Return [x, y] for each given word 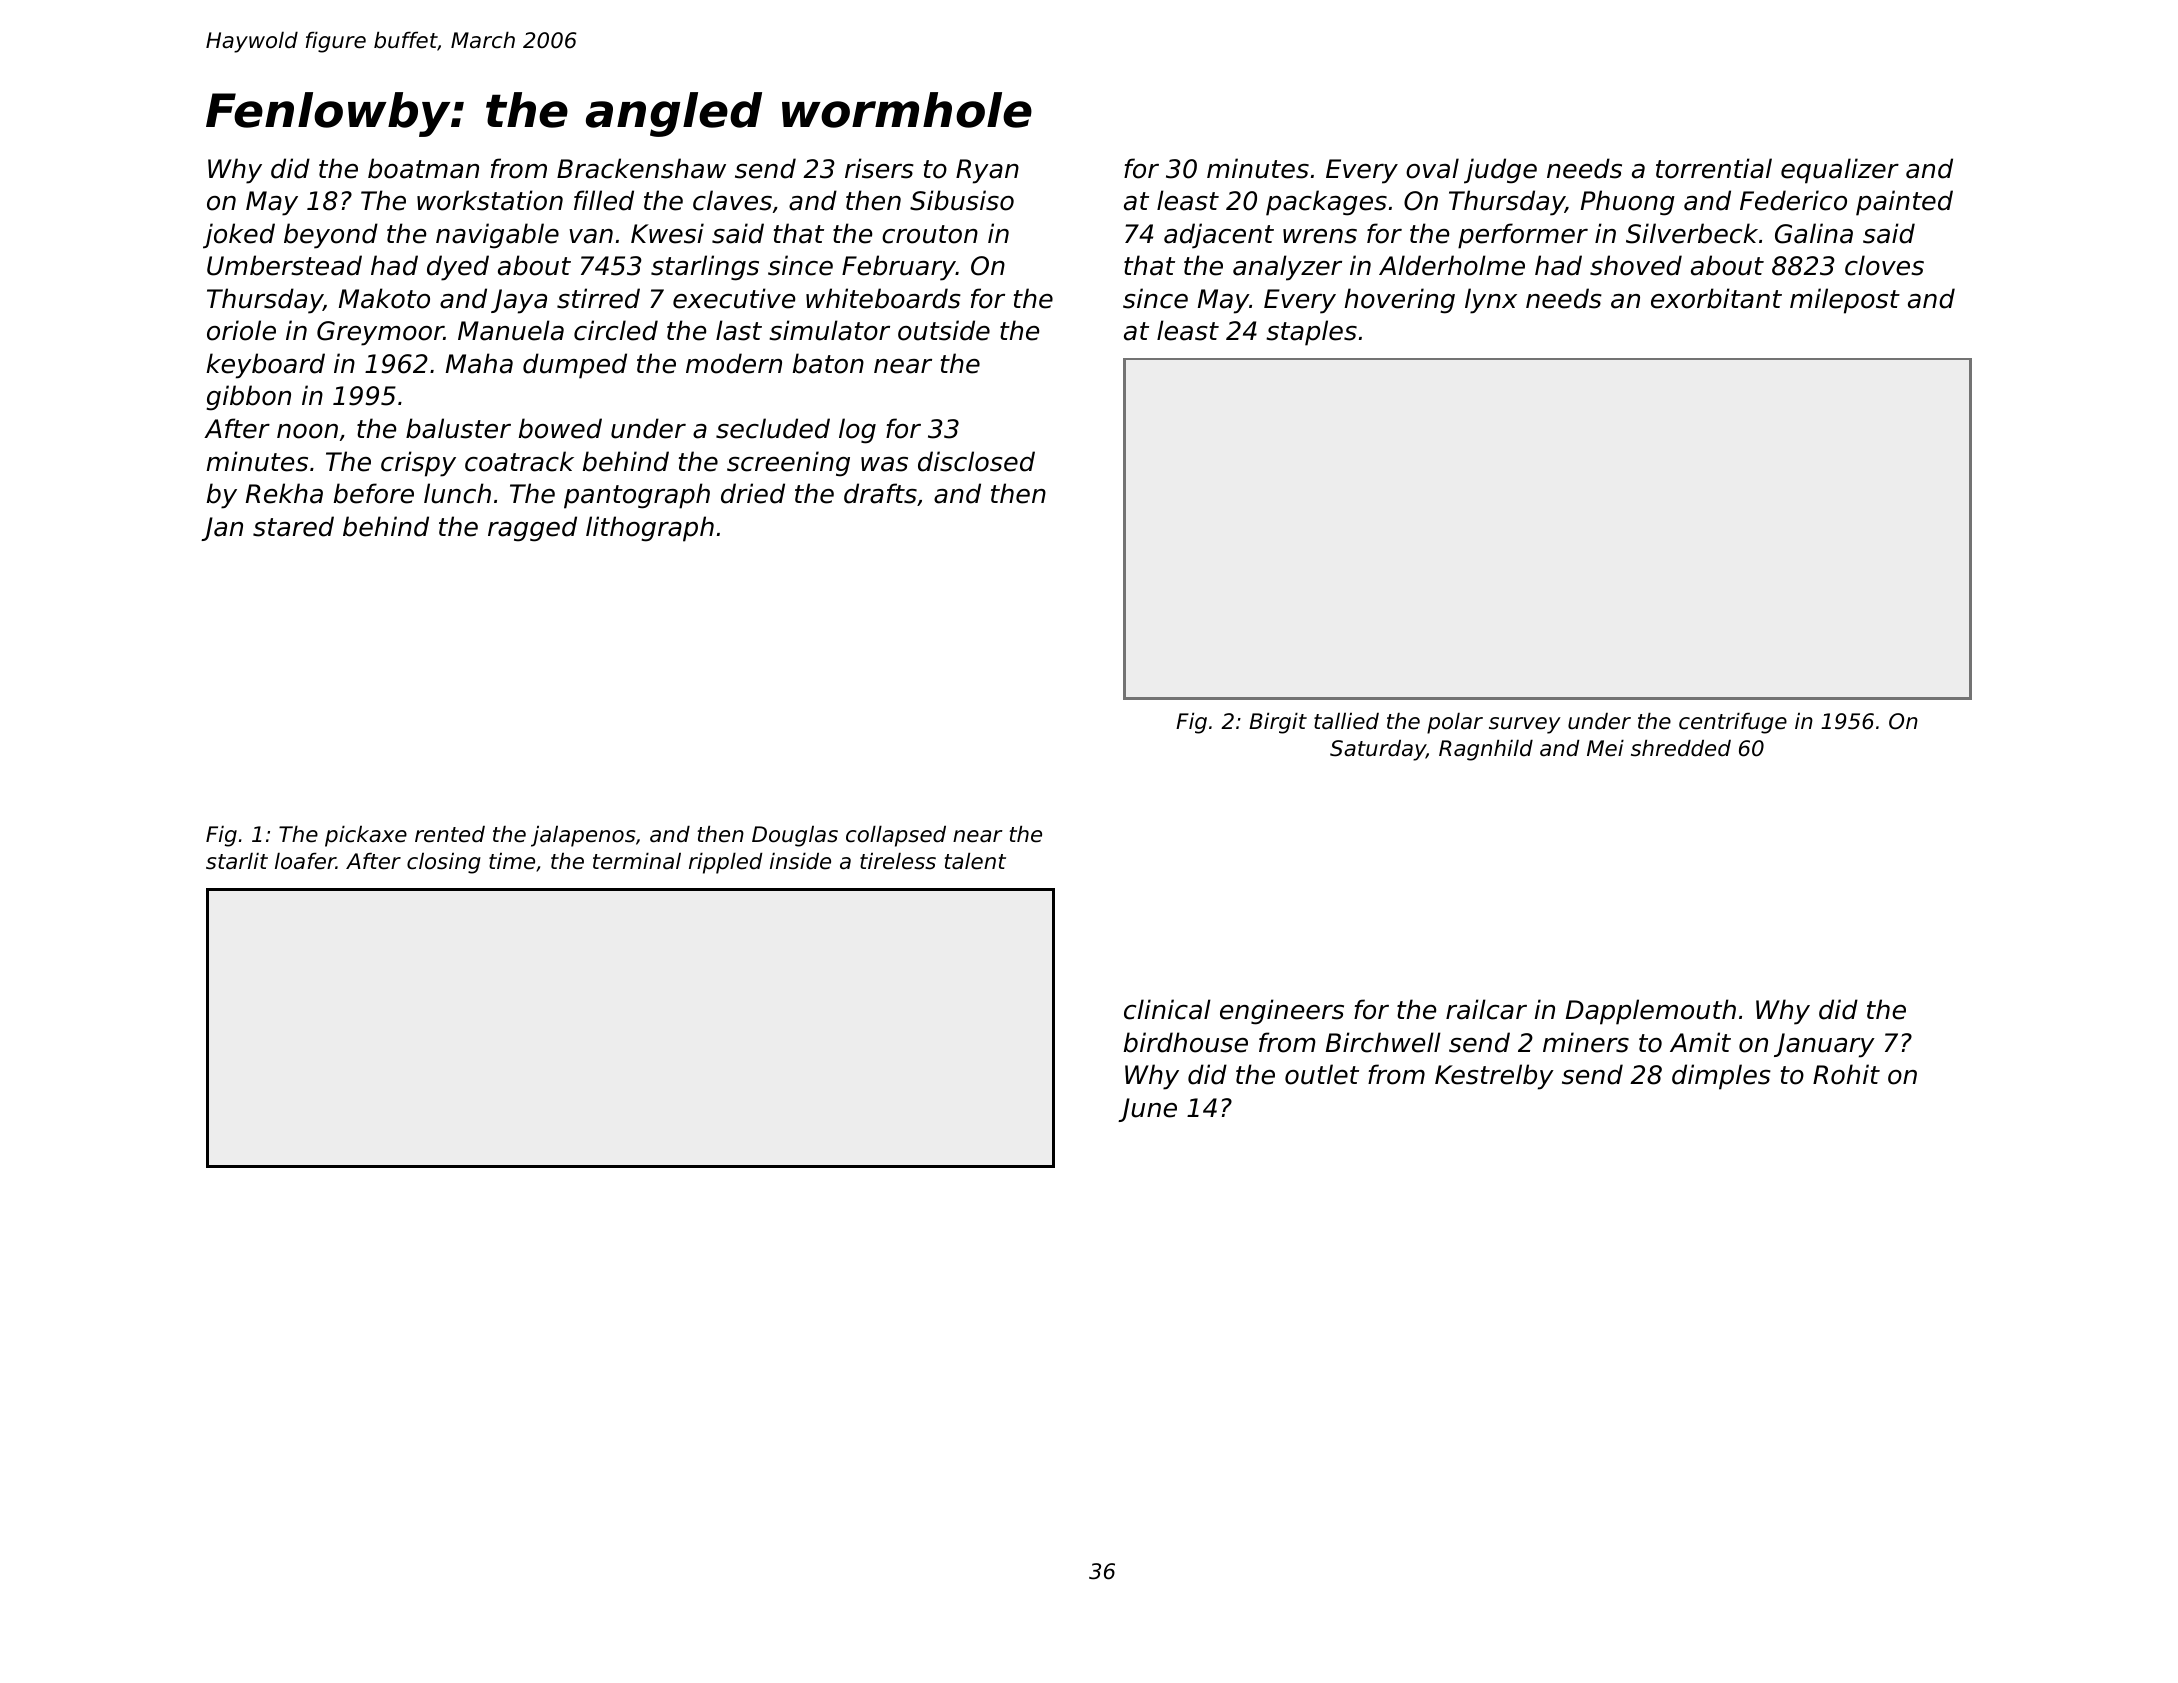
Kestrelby [1494, 1077]
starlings [705, 268]
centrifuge [1733, 723]
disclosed [976, 461]
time [512, 861]
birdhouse [1186, 1042]
